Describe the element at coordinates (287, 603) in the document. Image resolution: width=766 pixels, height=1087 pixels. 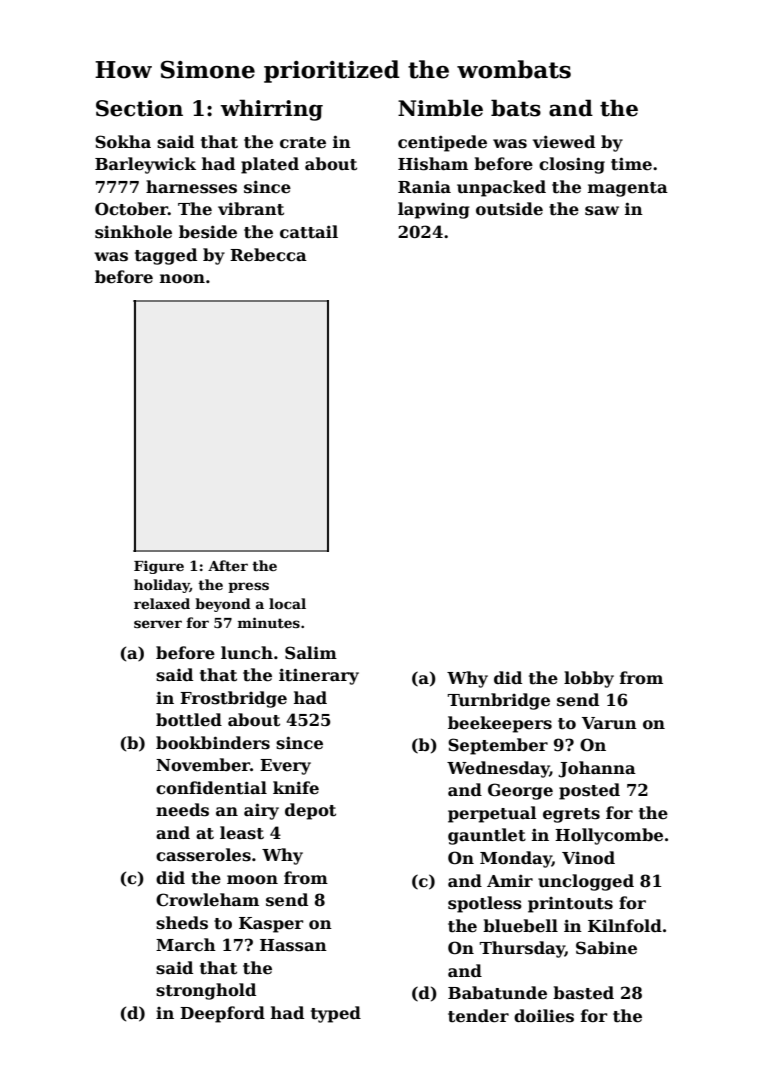
I see `local` at that location.
